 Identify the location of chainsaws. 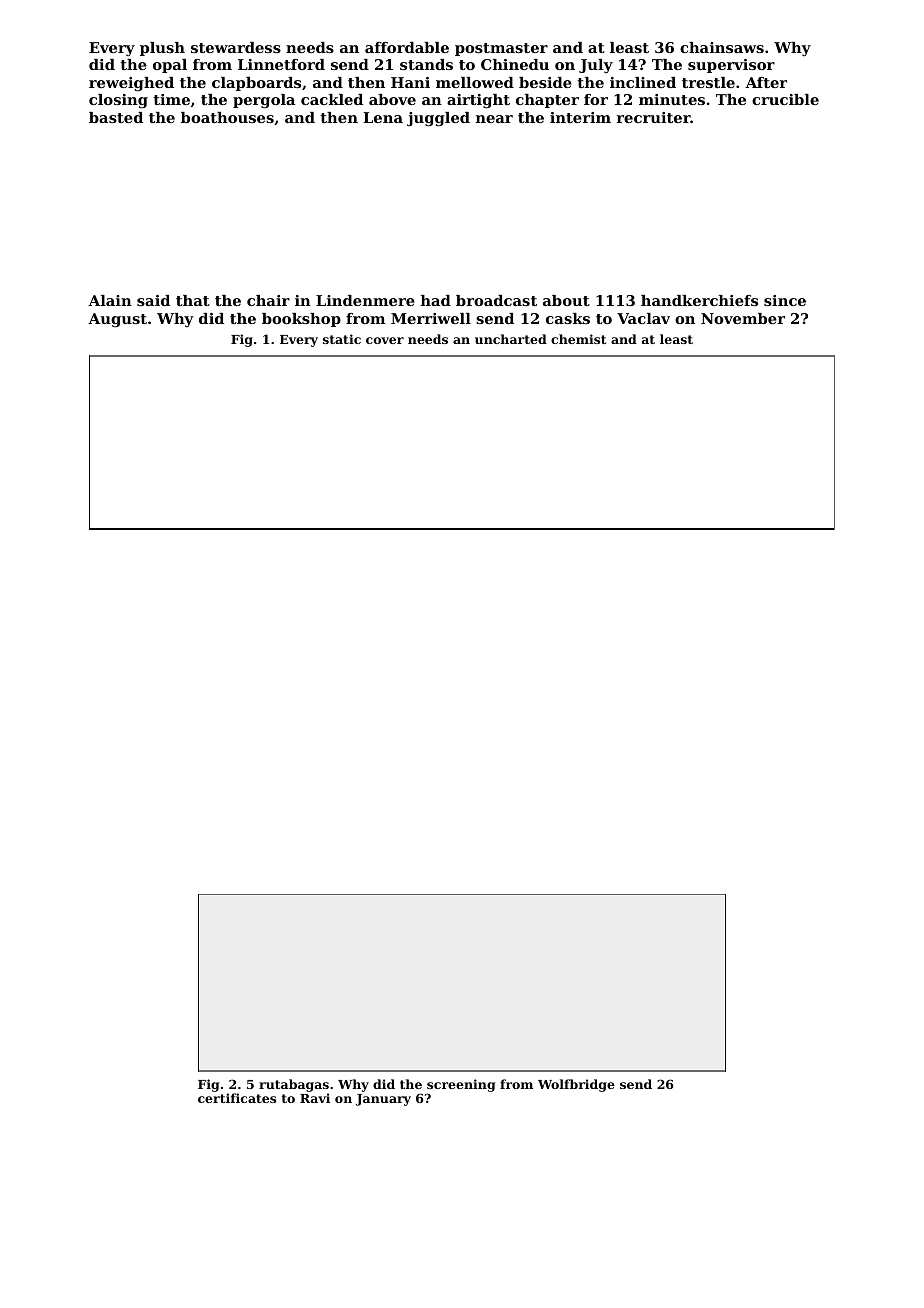
(722, 47).
